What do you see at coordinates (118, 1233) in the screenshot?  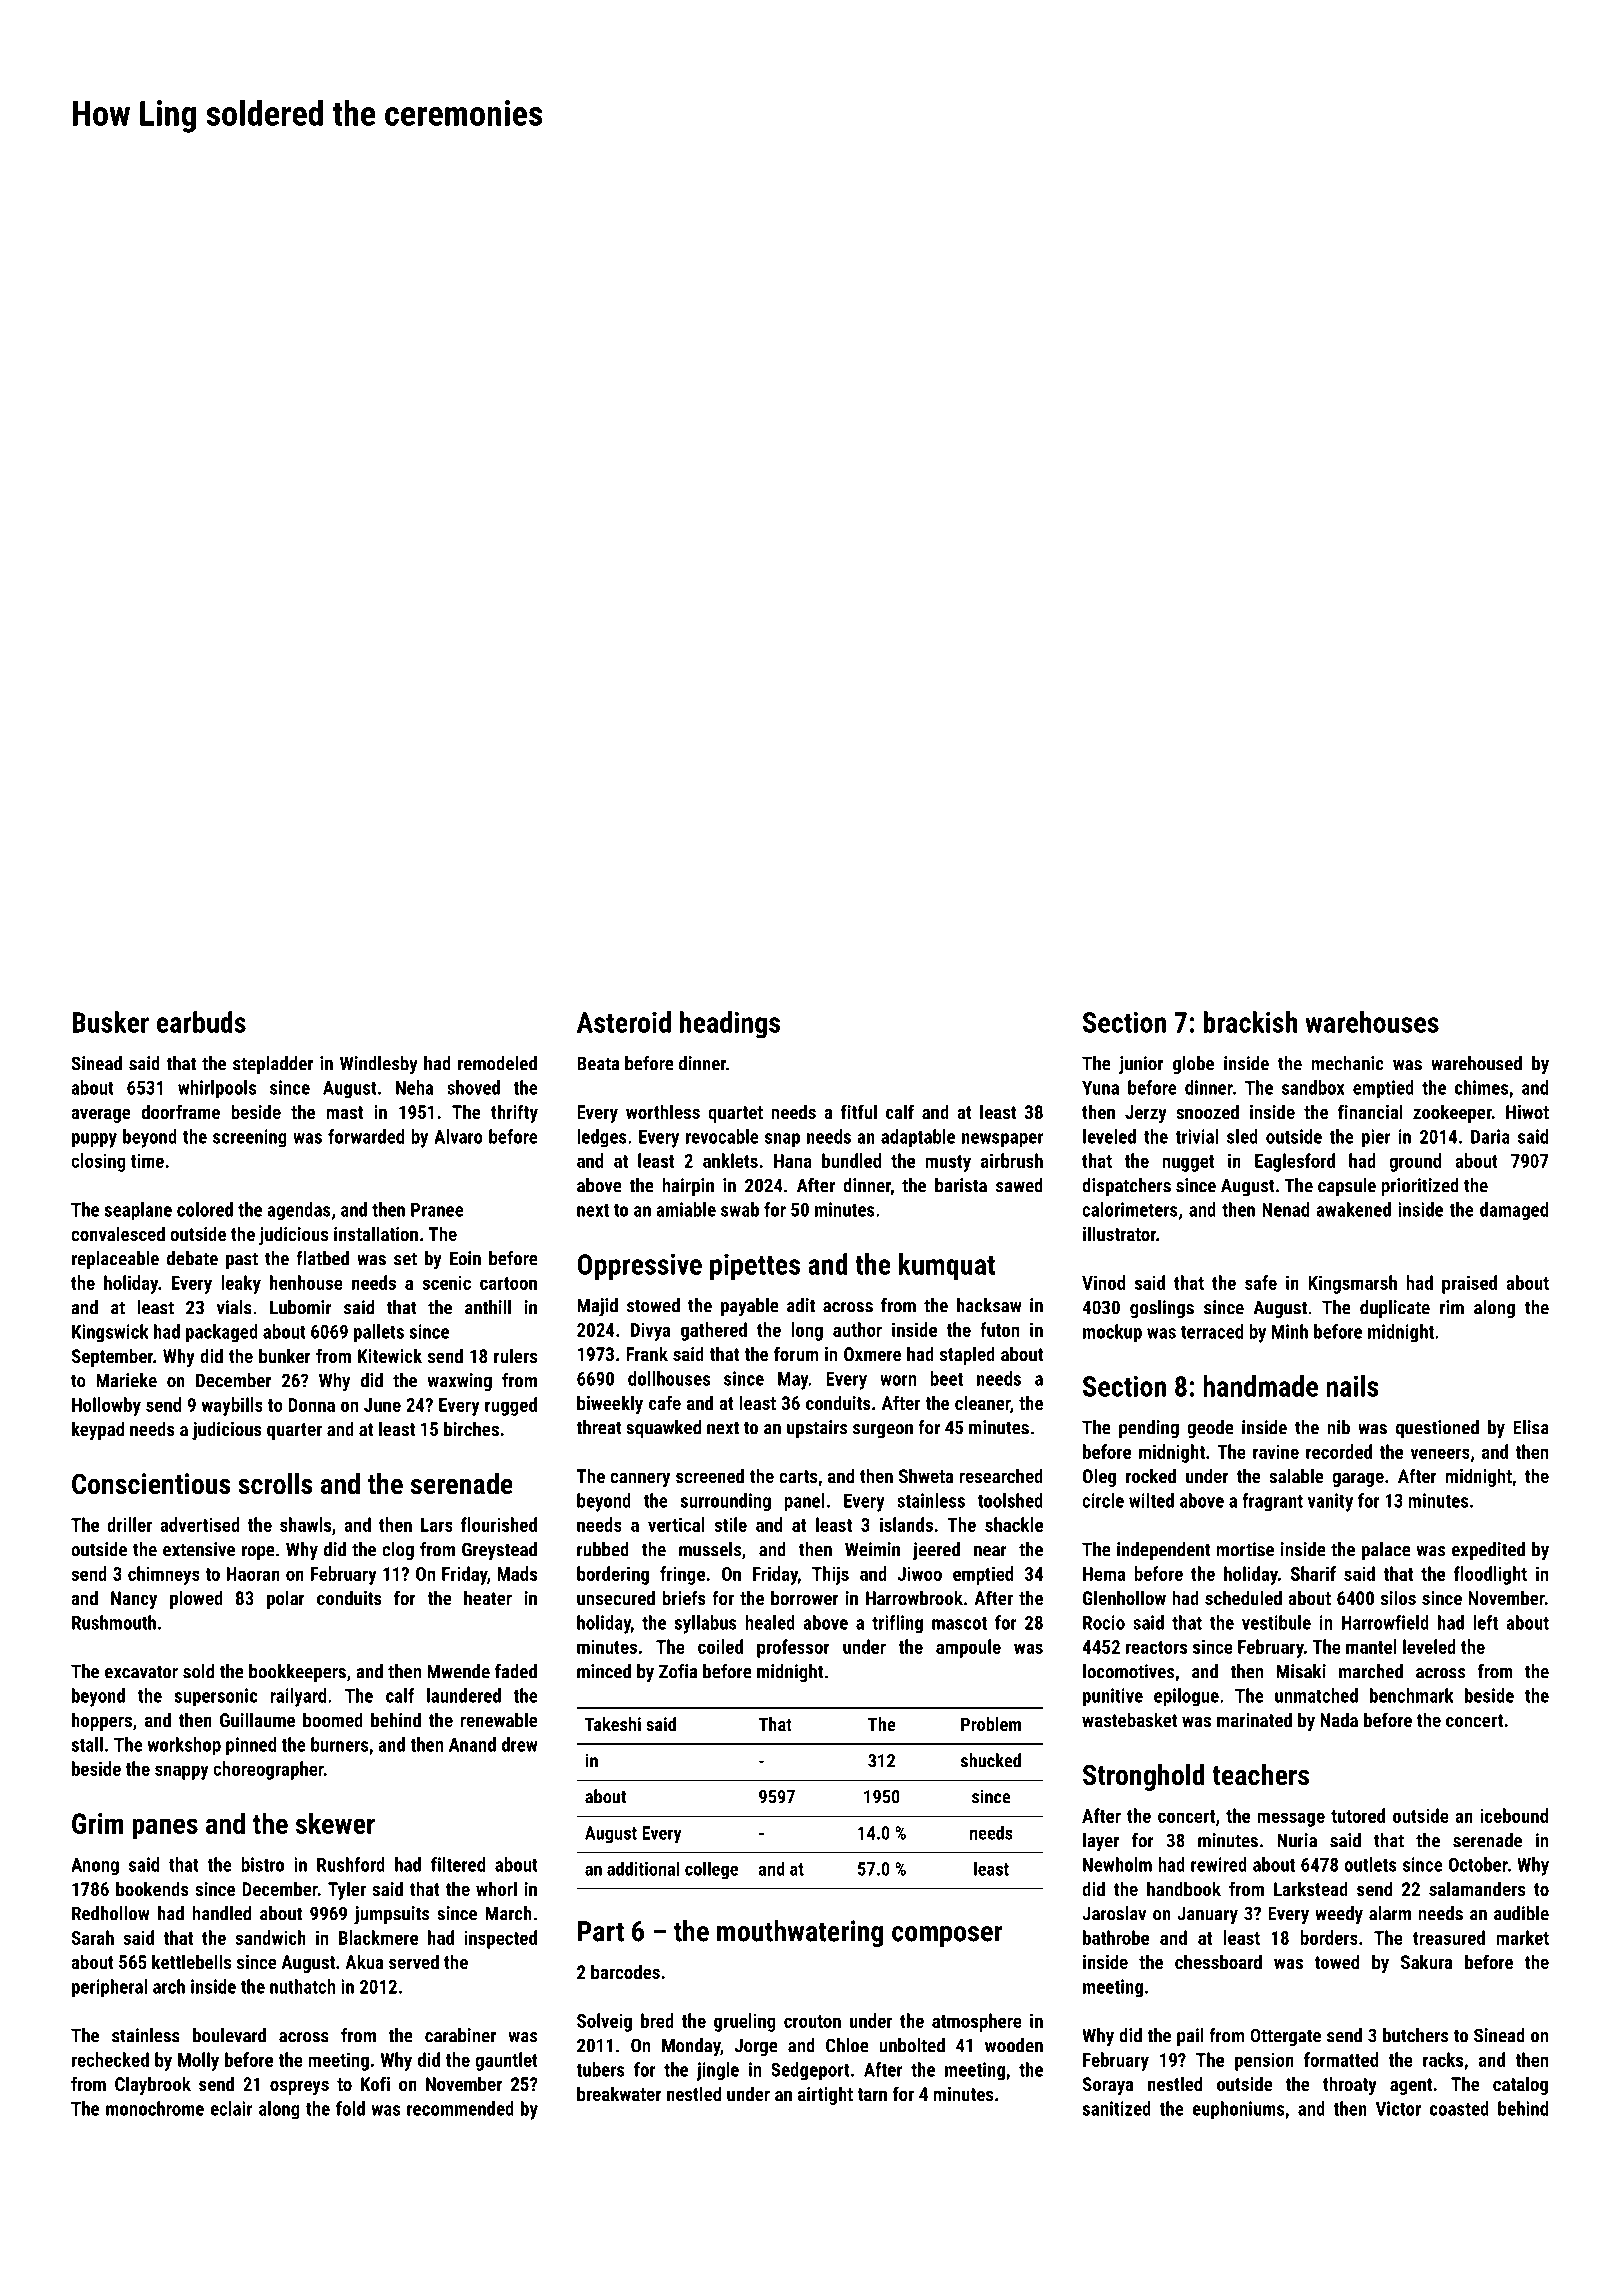 I see `convalesced` at bounding box center [118, 1233].
